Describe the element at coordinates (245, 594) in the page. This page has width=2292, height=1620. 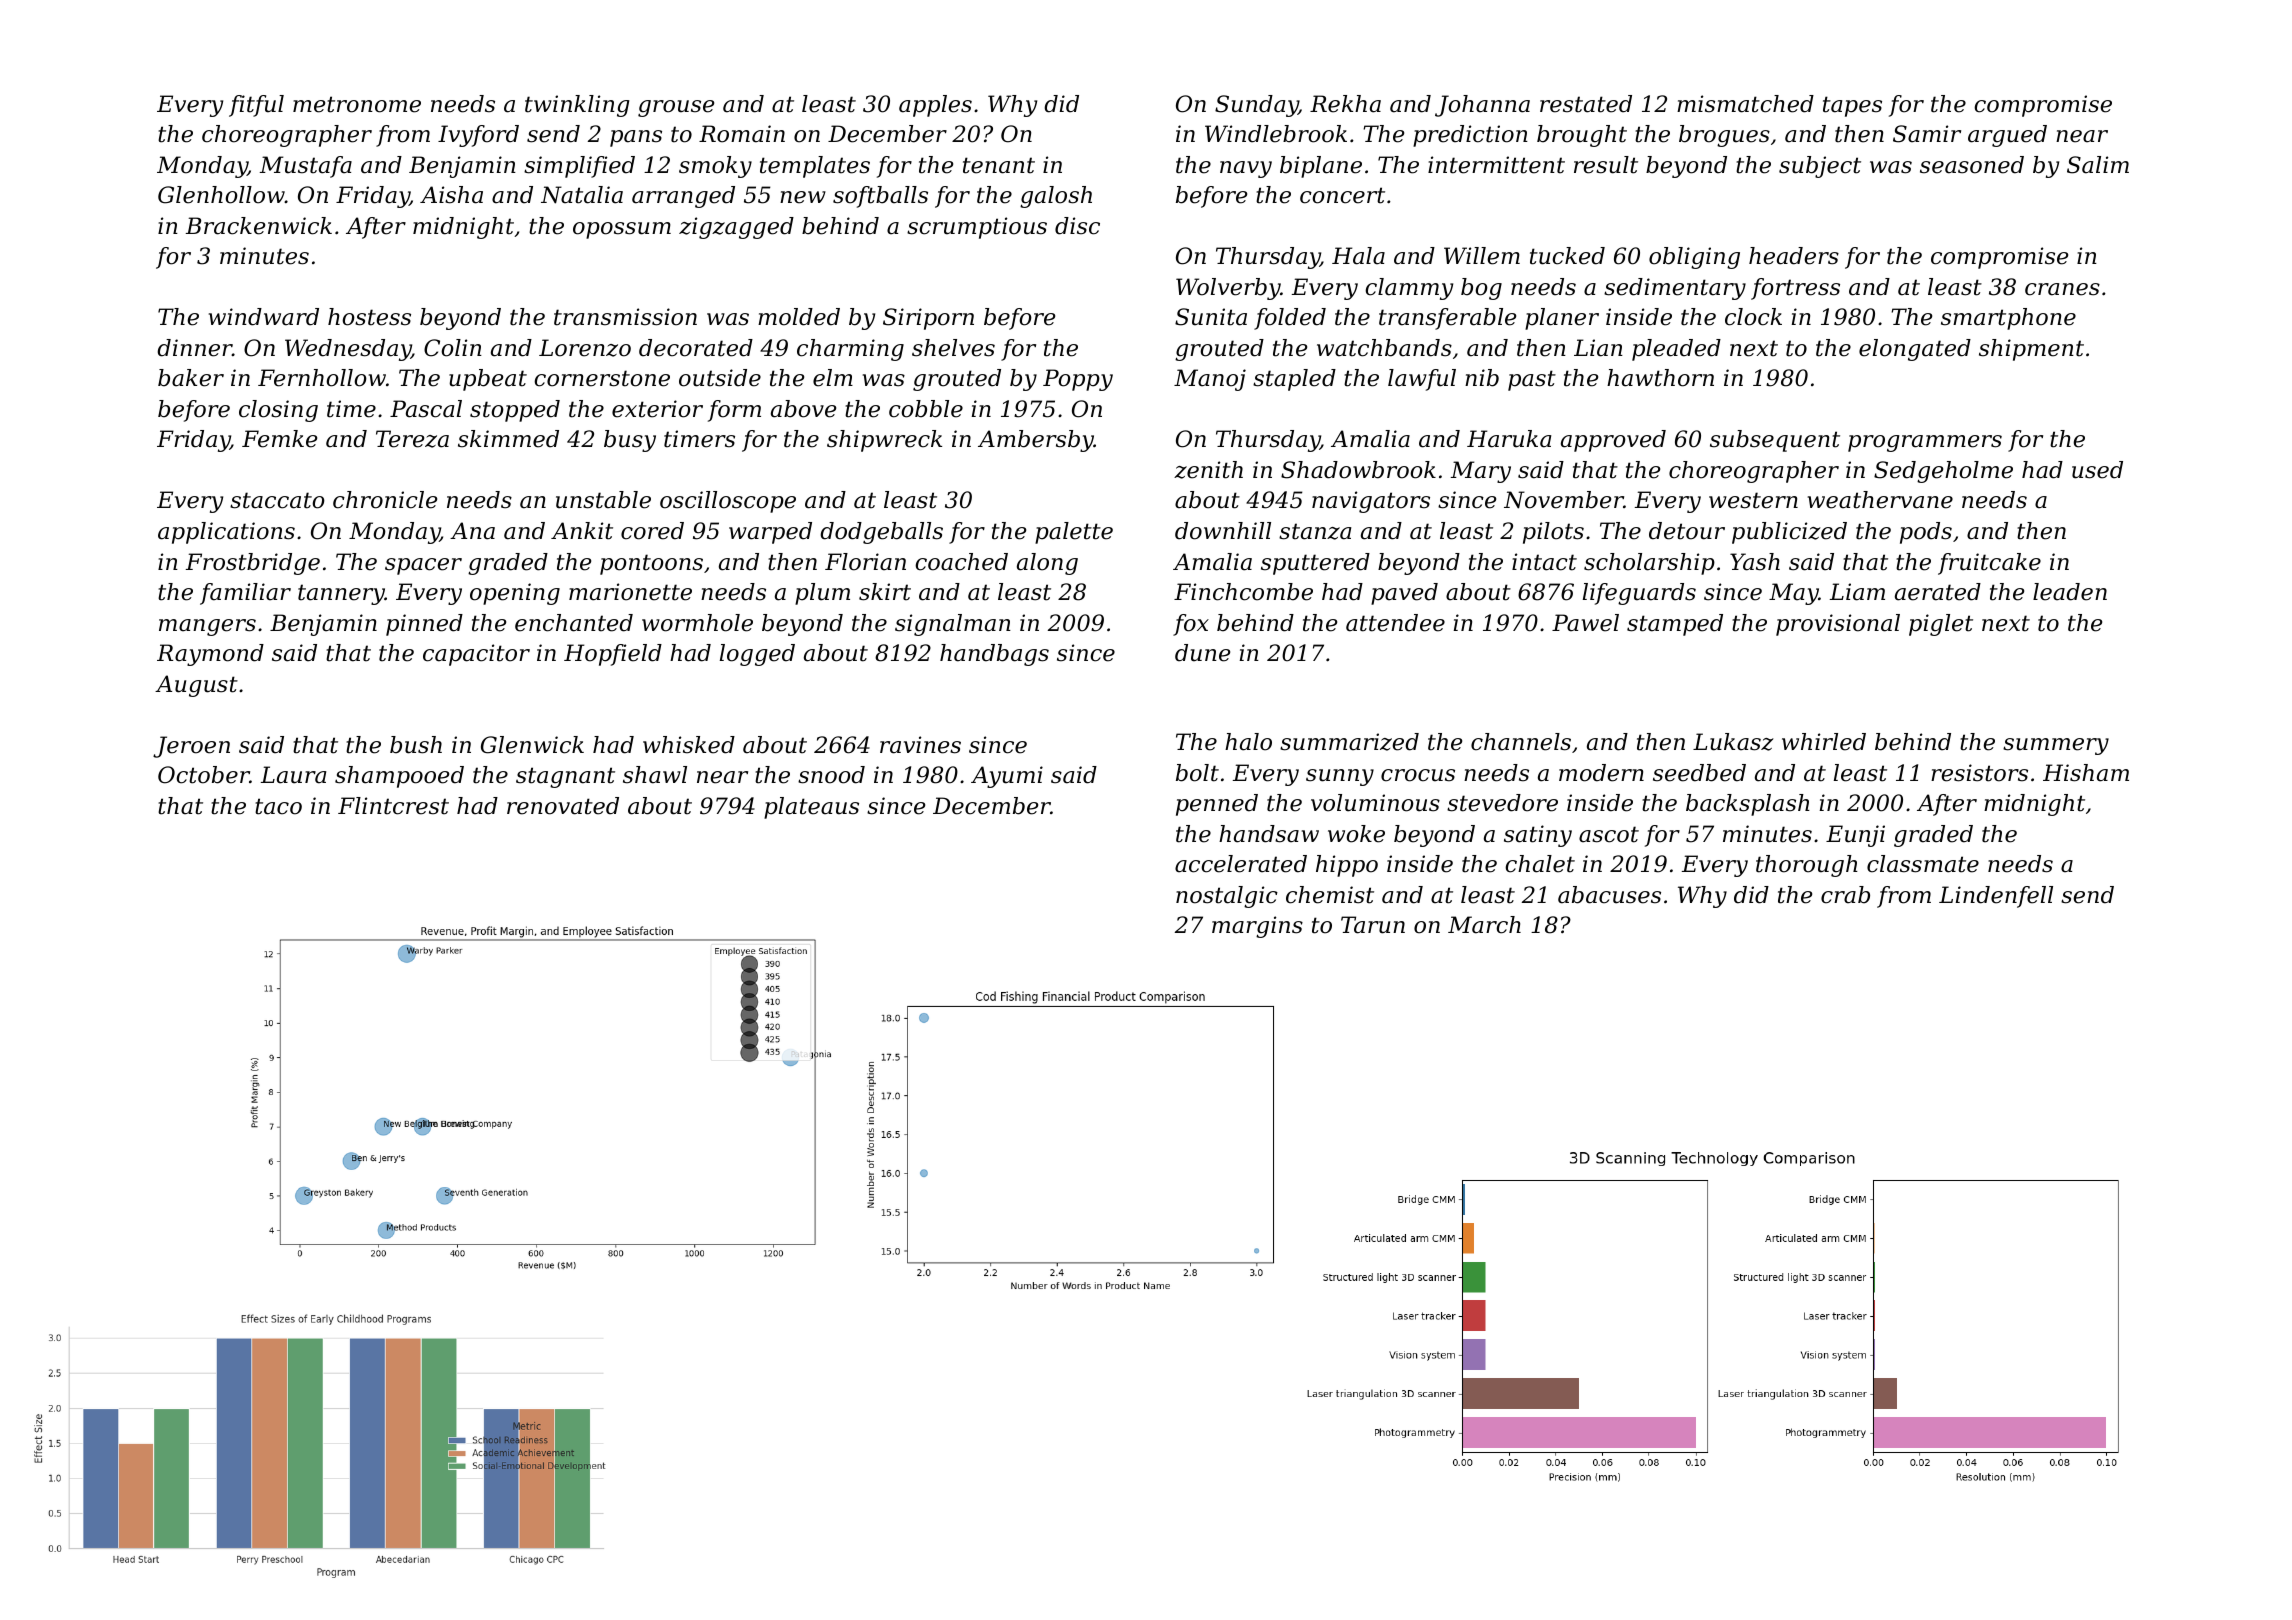
I see `familiar` at that location.
